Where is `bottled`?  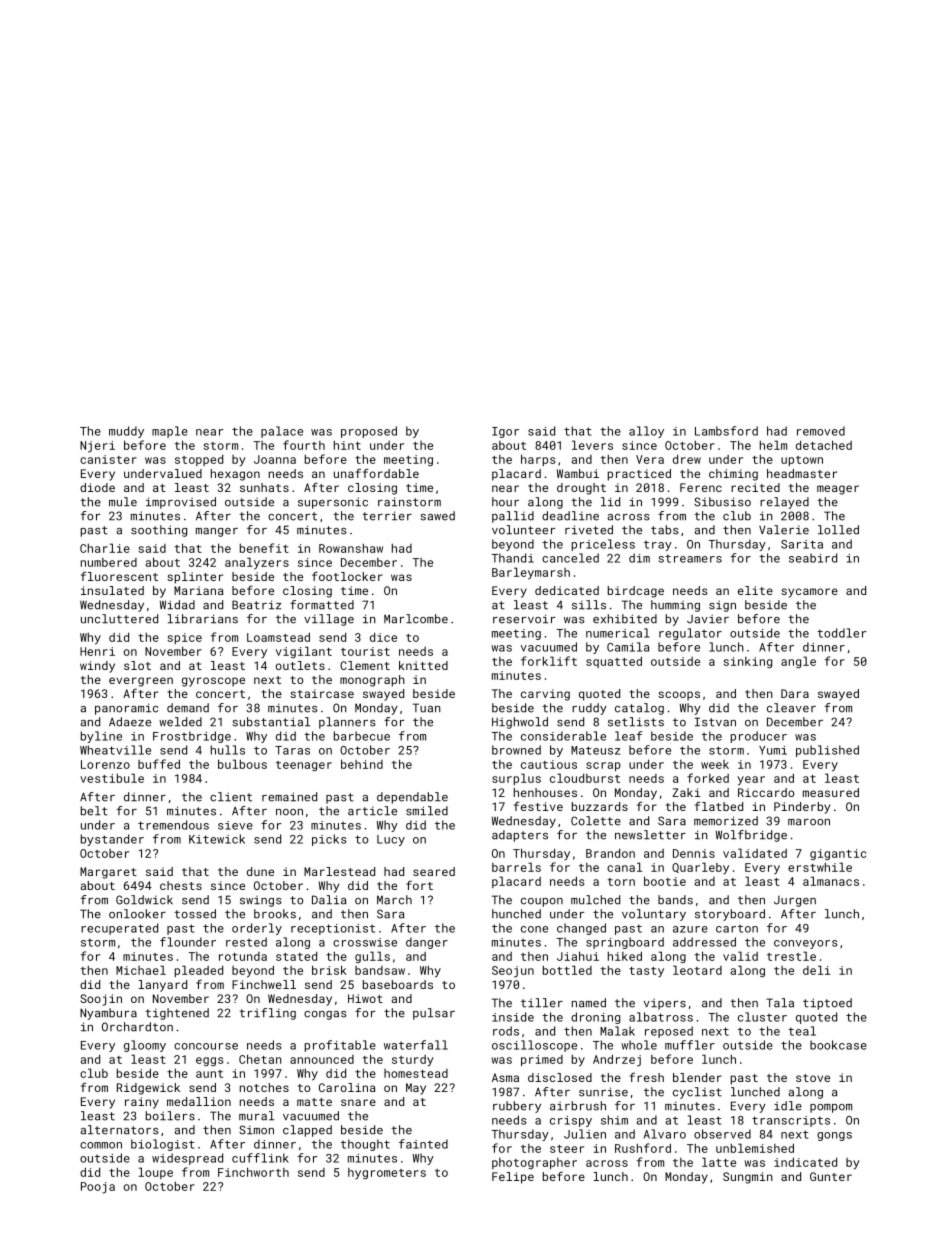
bottled is located at coordinates (567, 970).
